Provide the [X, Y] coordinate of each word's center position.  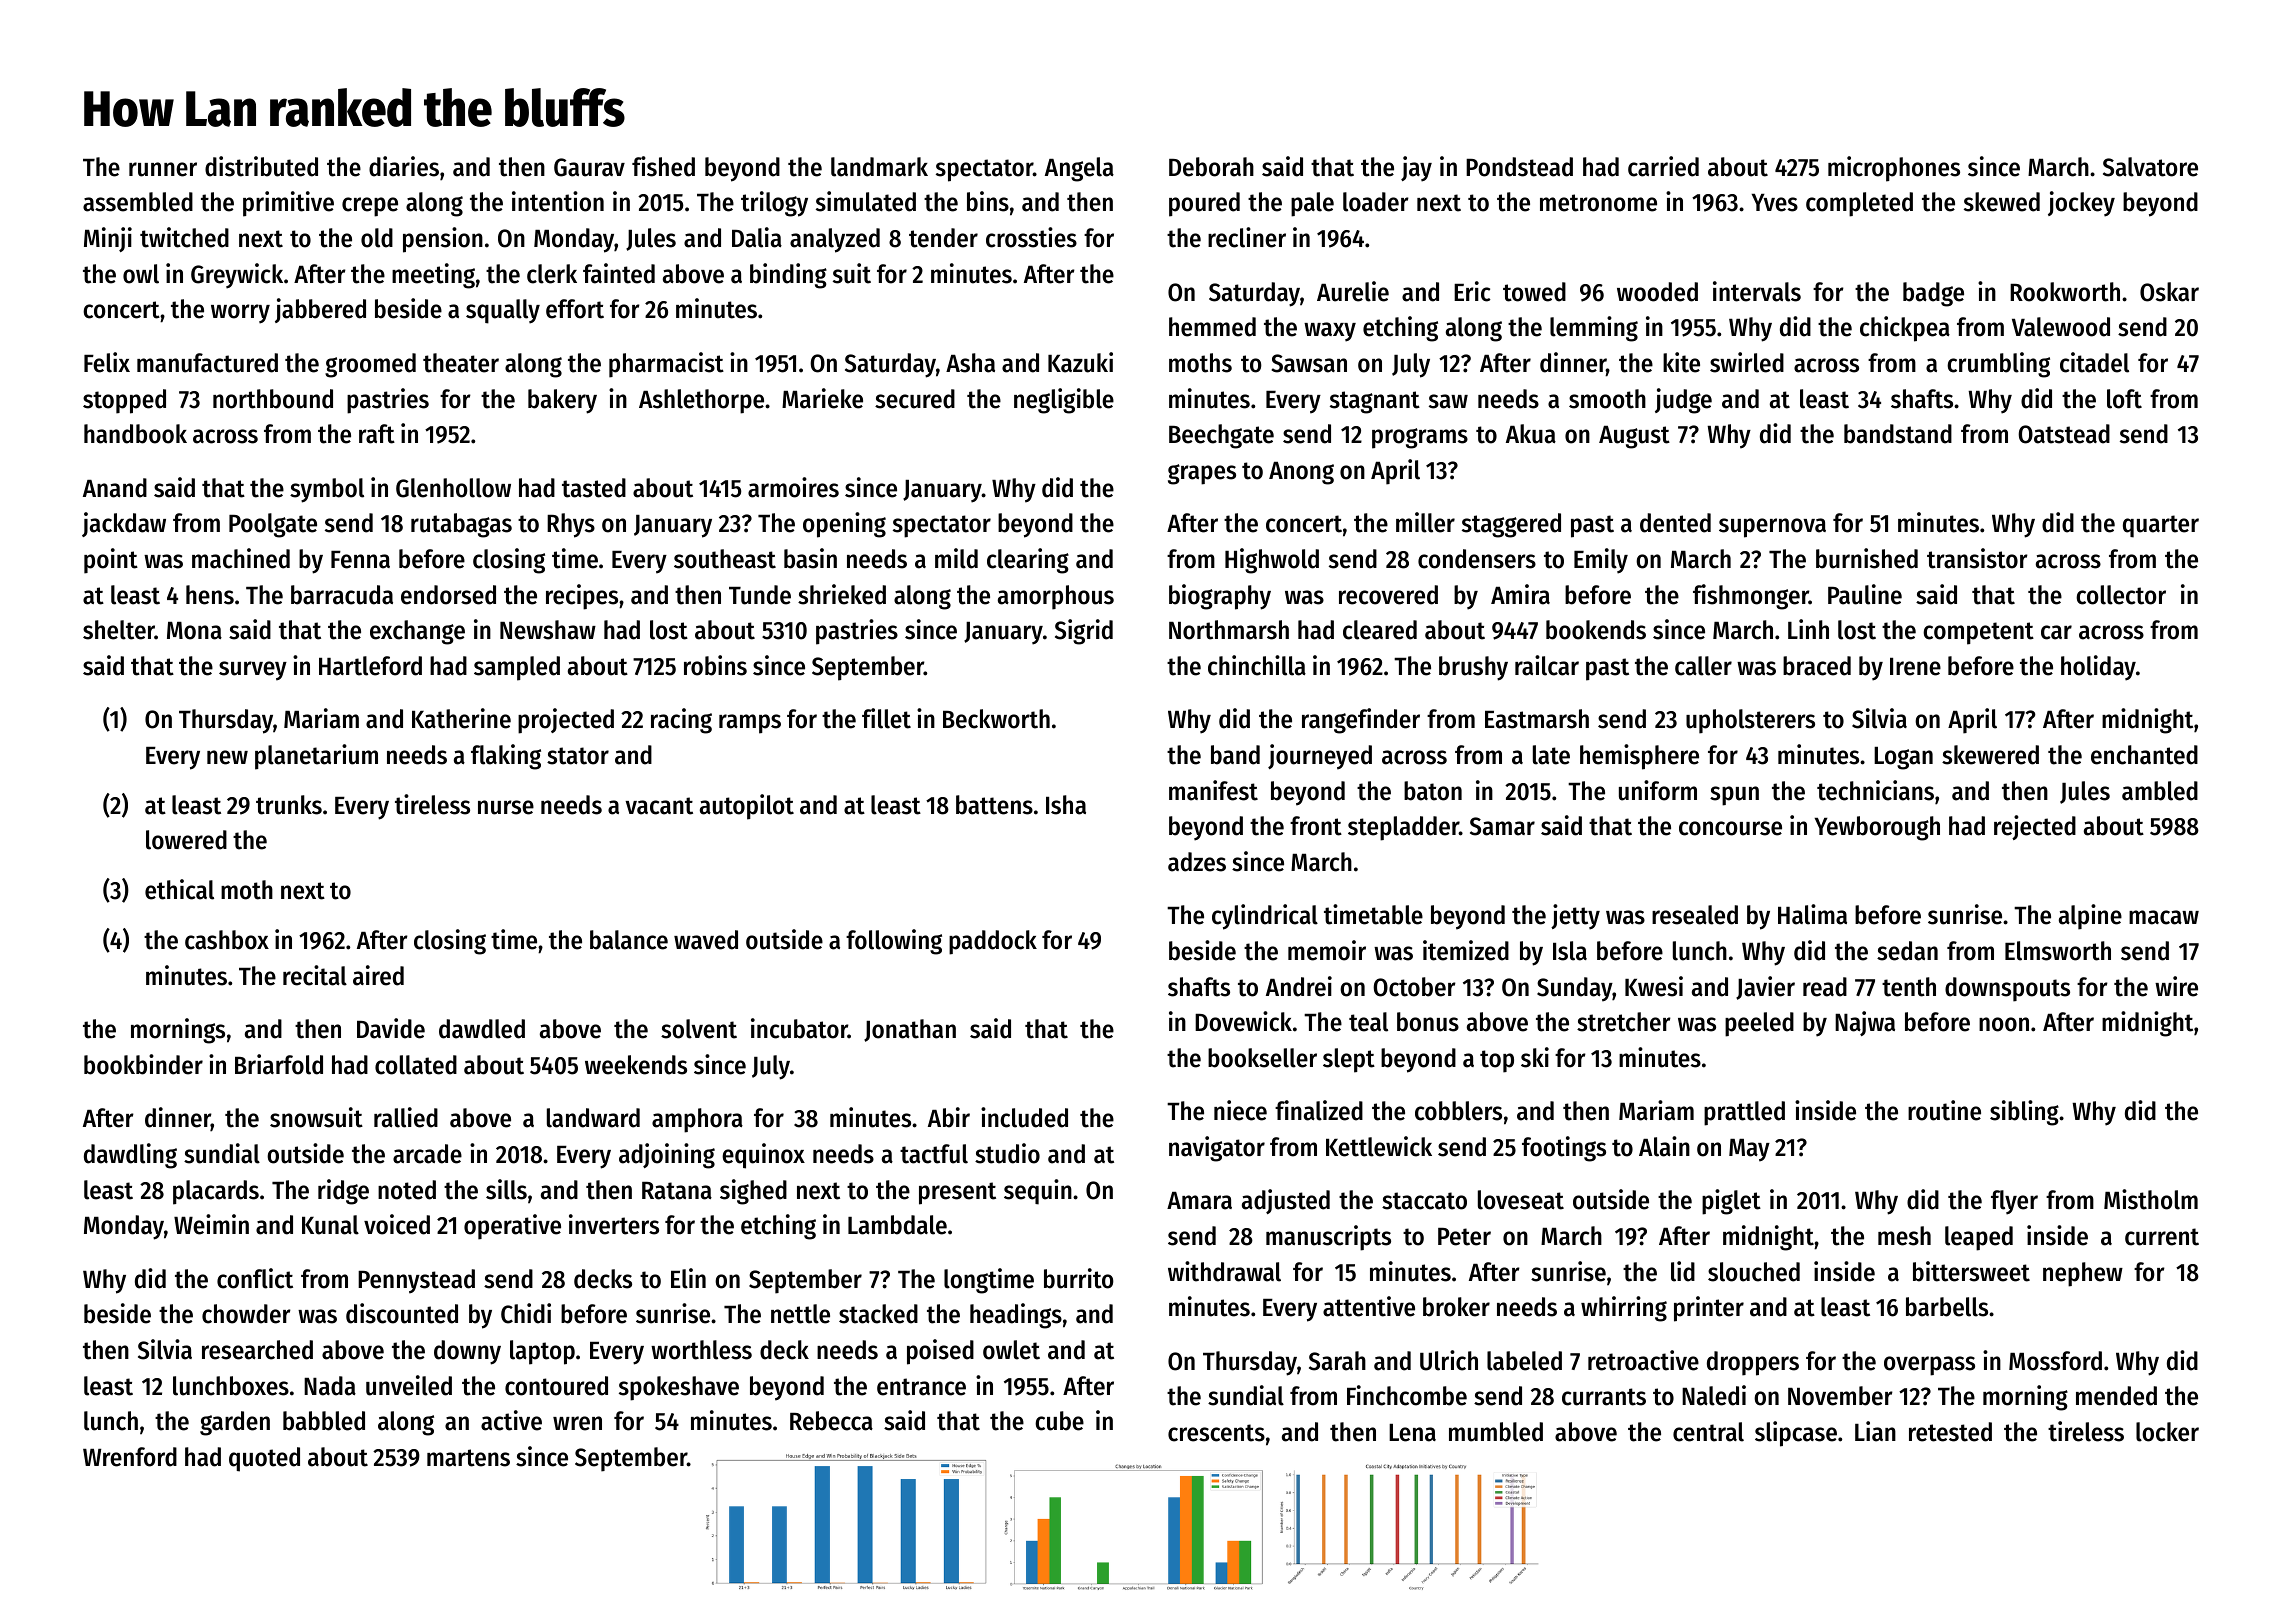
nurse [506, 807]
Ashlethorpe [701, 401]
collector [2121, 595]
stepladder [1403, 828]
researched [257, 1350]
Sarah [1337, 1361]
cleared [1380, 630]
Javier [1765, 988]
